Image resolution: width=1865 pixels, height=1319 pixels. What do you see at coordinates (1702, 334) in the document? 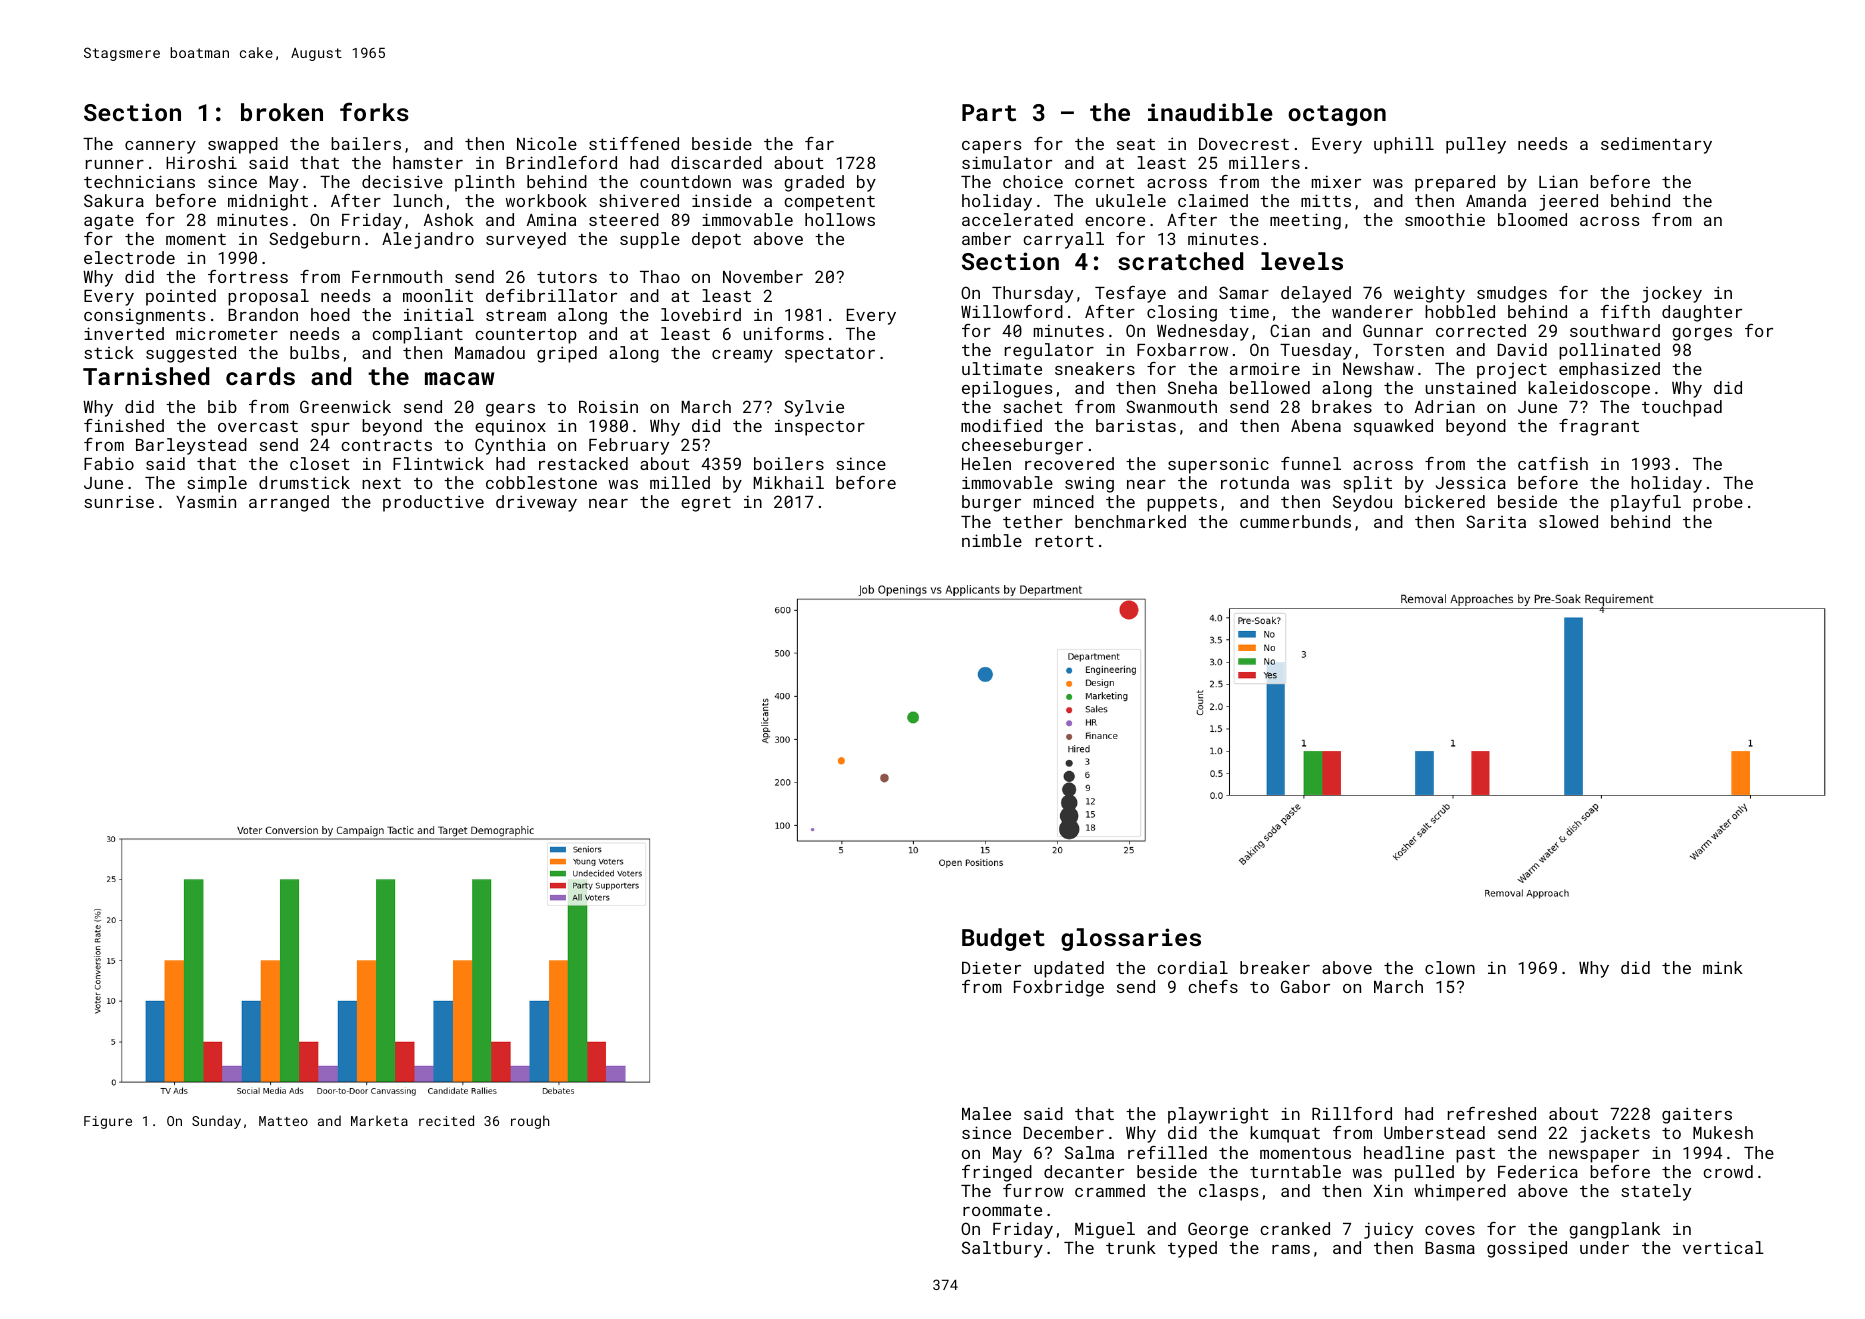
I see `gorges` at bounding box center [1702, 334].
